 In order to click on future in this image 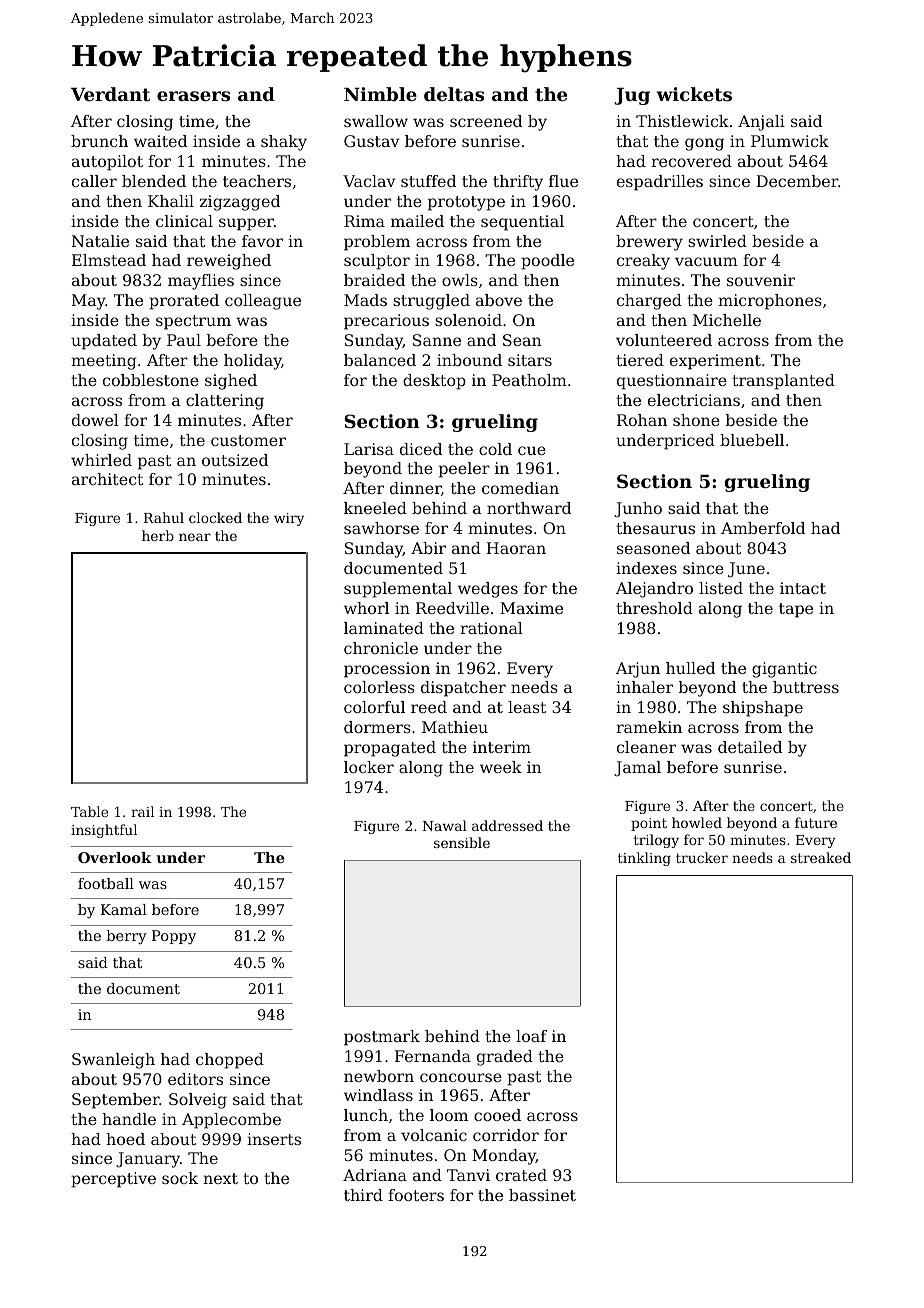, I will do `click(816, 822)`.
